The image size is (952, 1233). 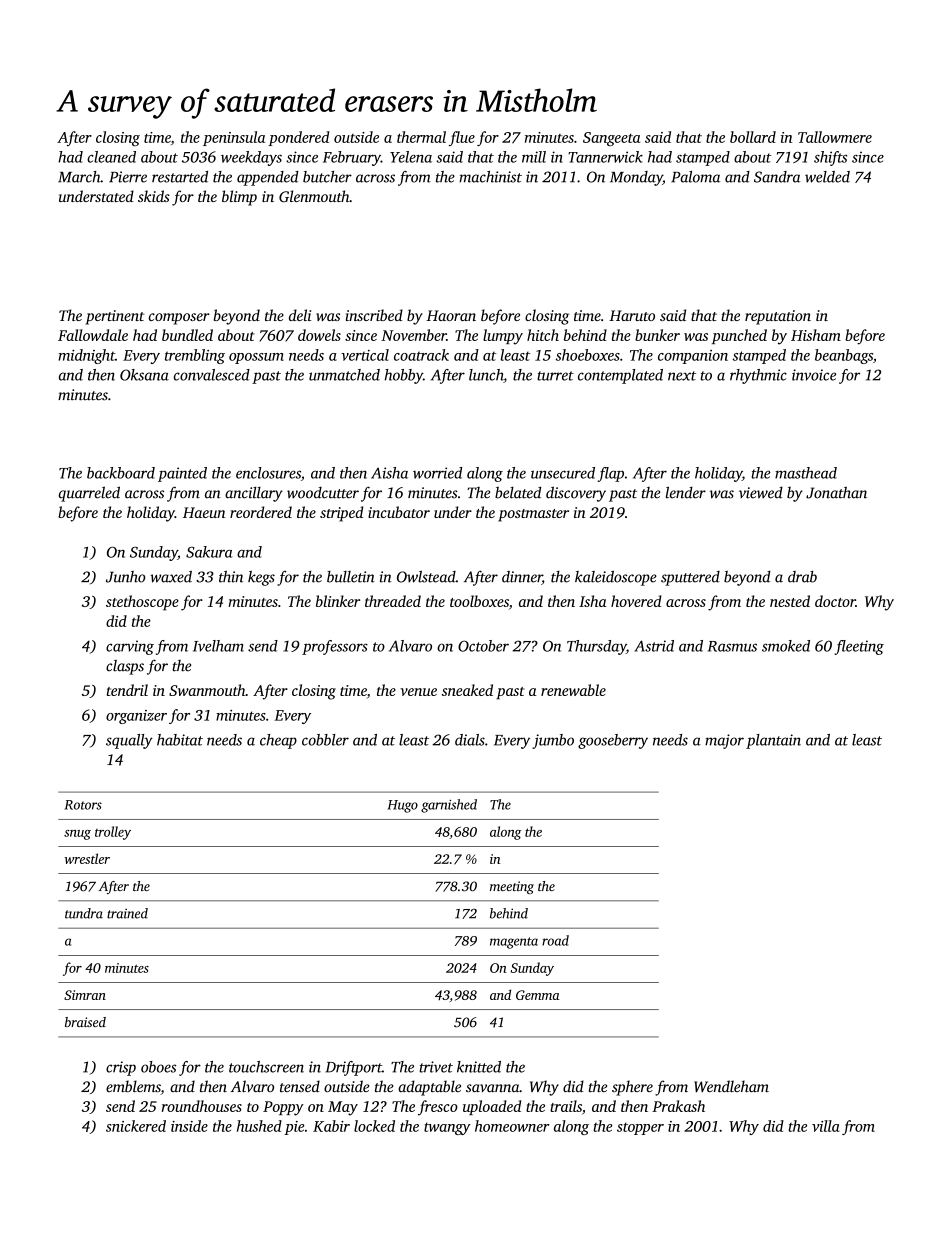 I want to click on renewable, so click(x=573, y=690).
